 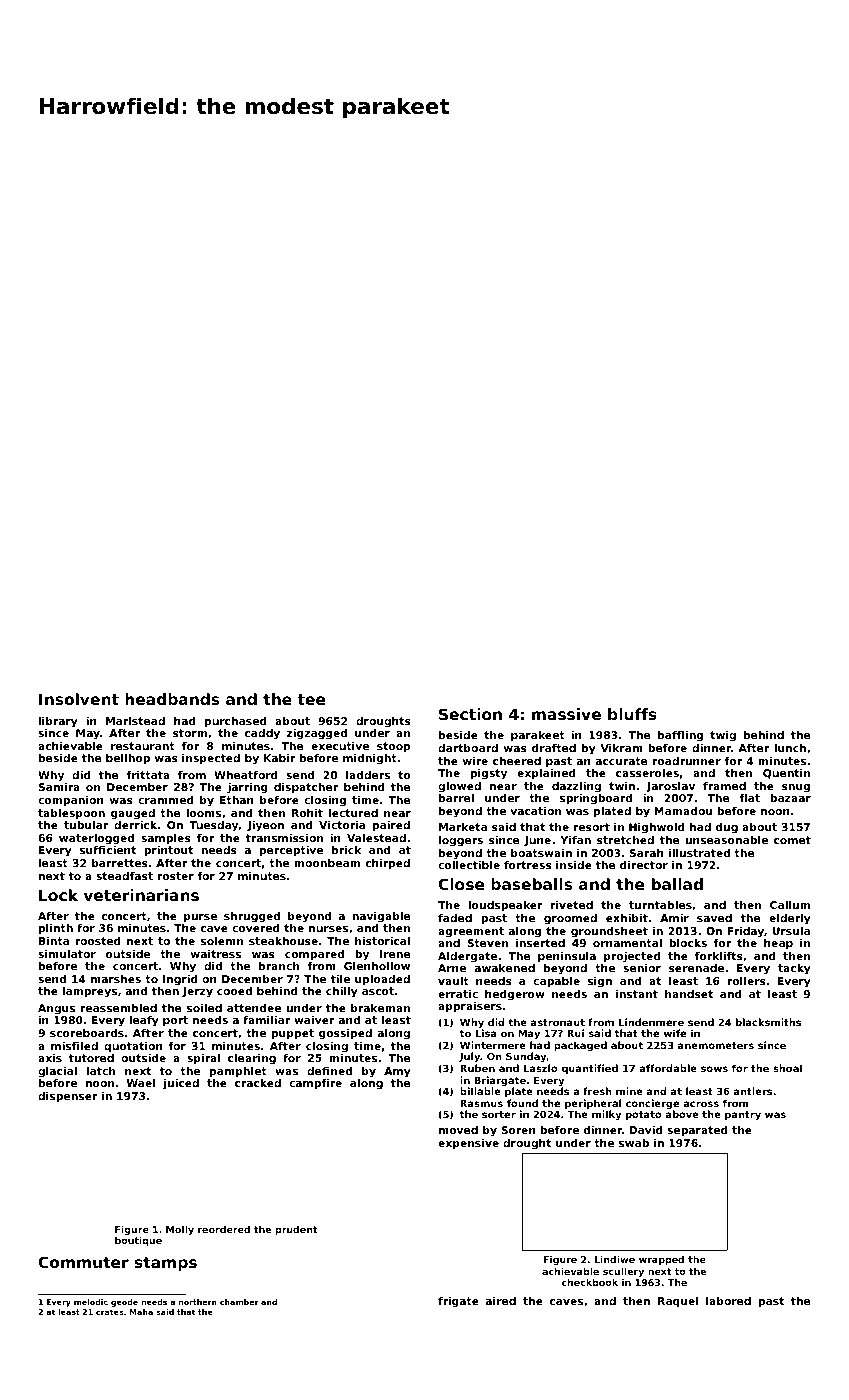 I want to click on affordable, so click(x=668, y=1068).
